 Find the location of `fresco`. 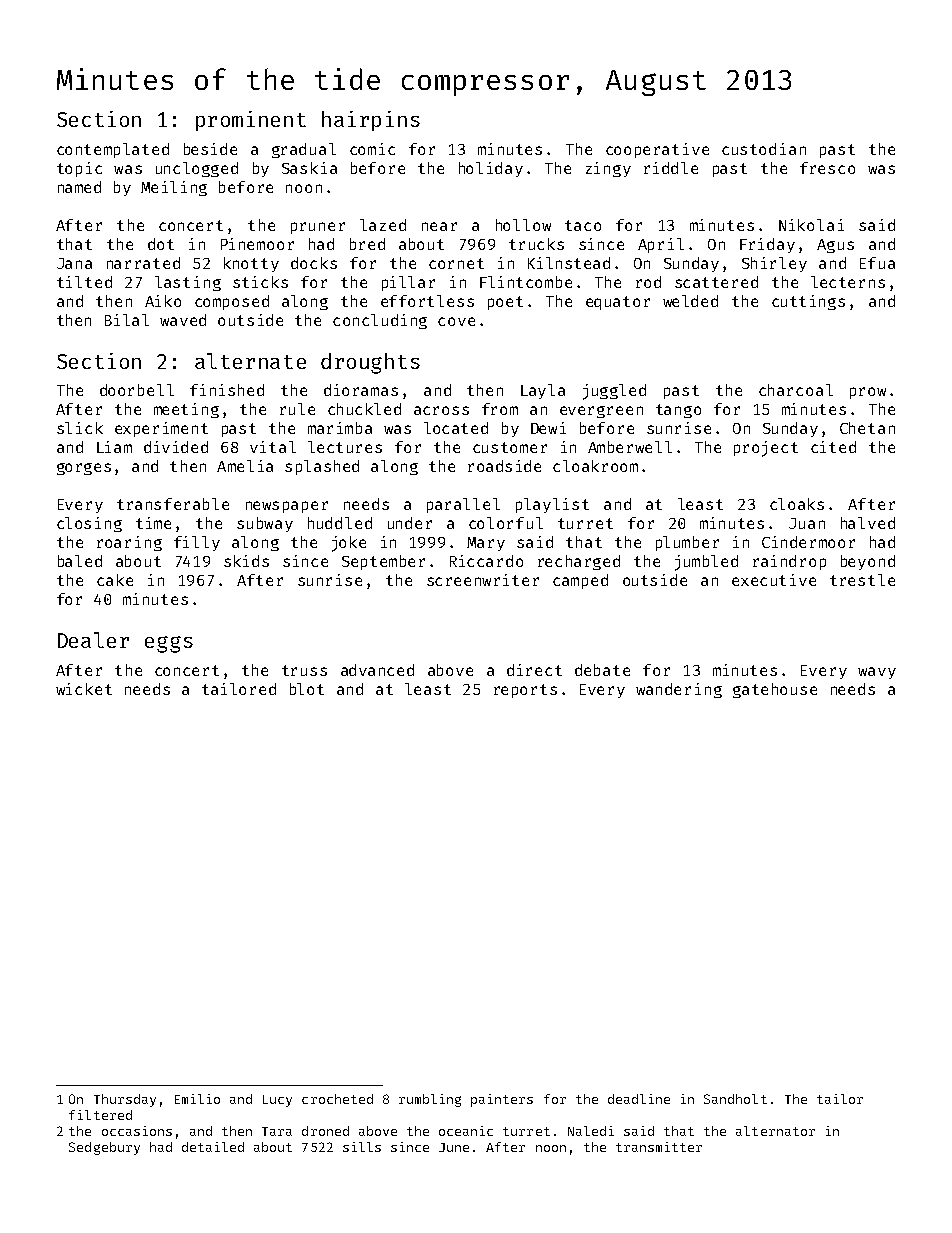

fresco is located at coordinates (827, 168).
